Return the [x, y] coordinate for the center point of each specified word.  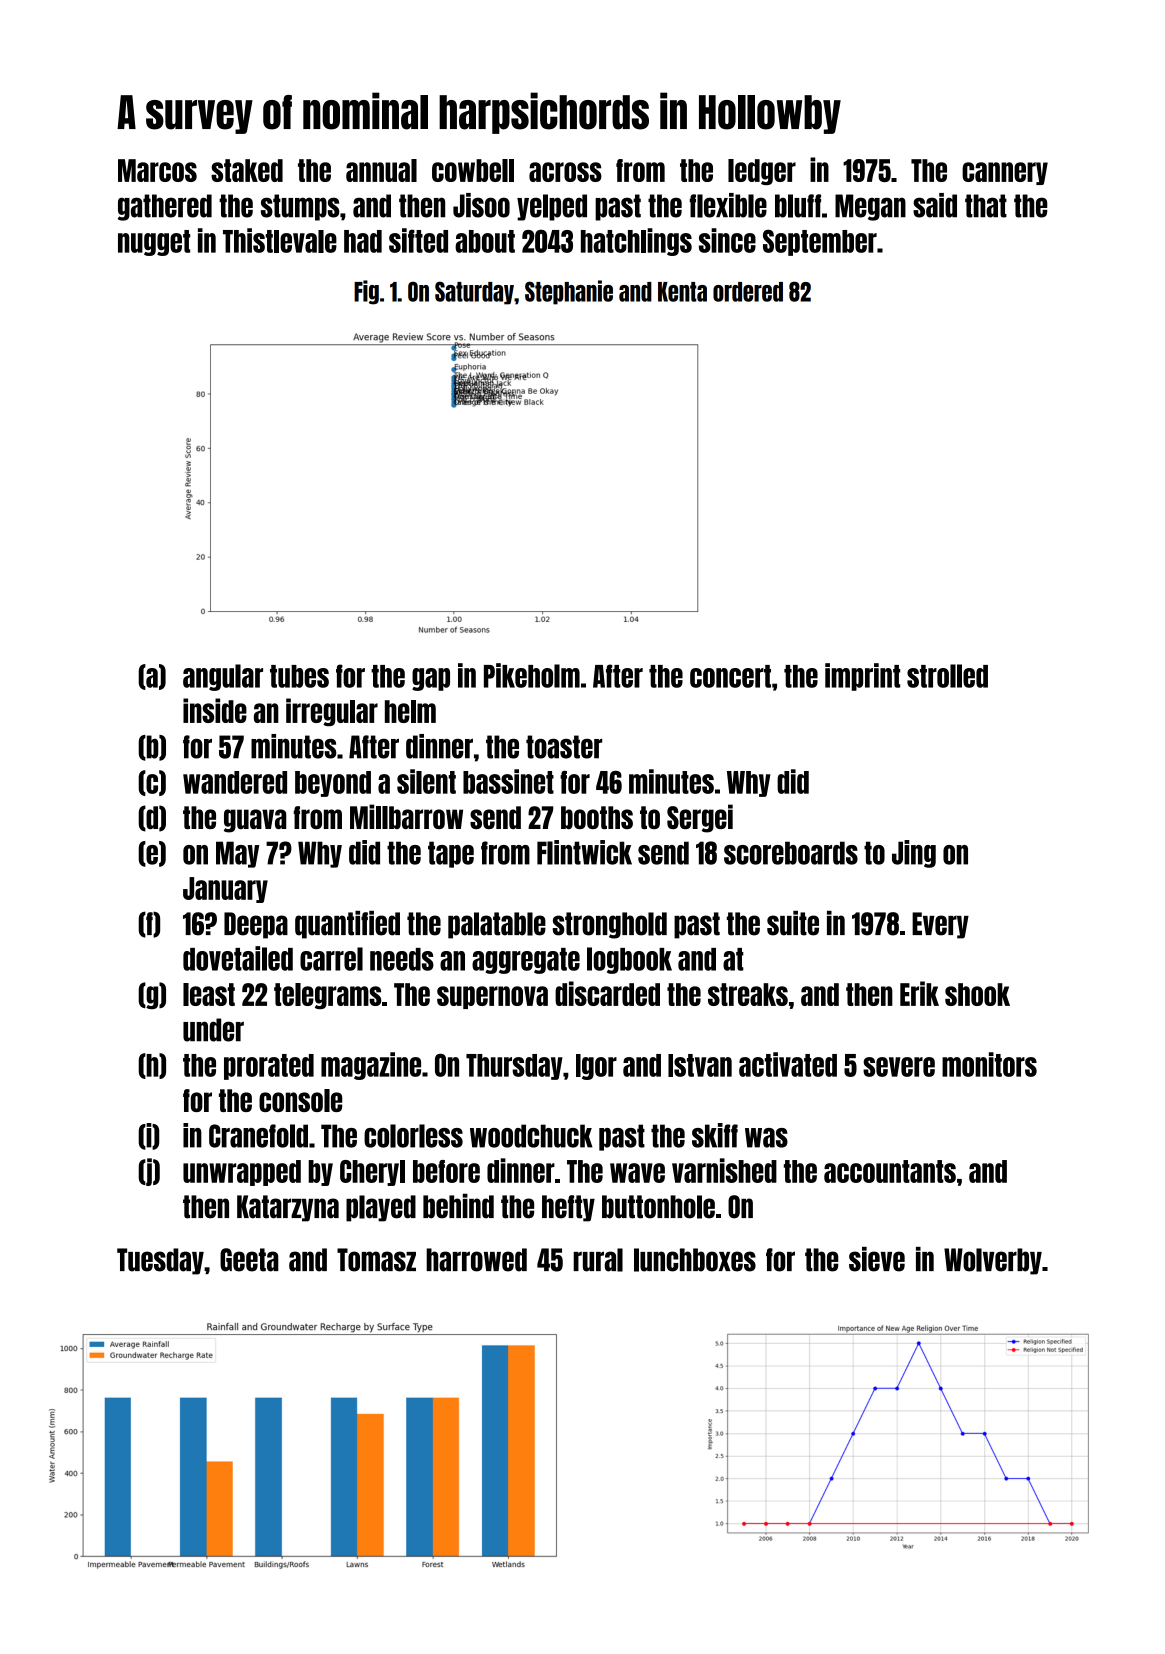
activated [788, 1064]
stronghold [610, 925]
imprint [862, 677]
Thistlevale [280, 240]
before [446, 1171]
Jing [914, 854]
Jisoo [481, 205]
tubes [299, 676]
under [213, 1030]
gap [431, 679]
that [986, 206]
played [381, 1208]
